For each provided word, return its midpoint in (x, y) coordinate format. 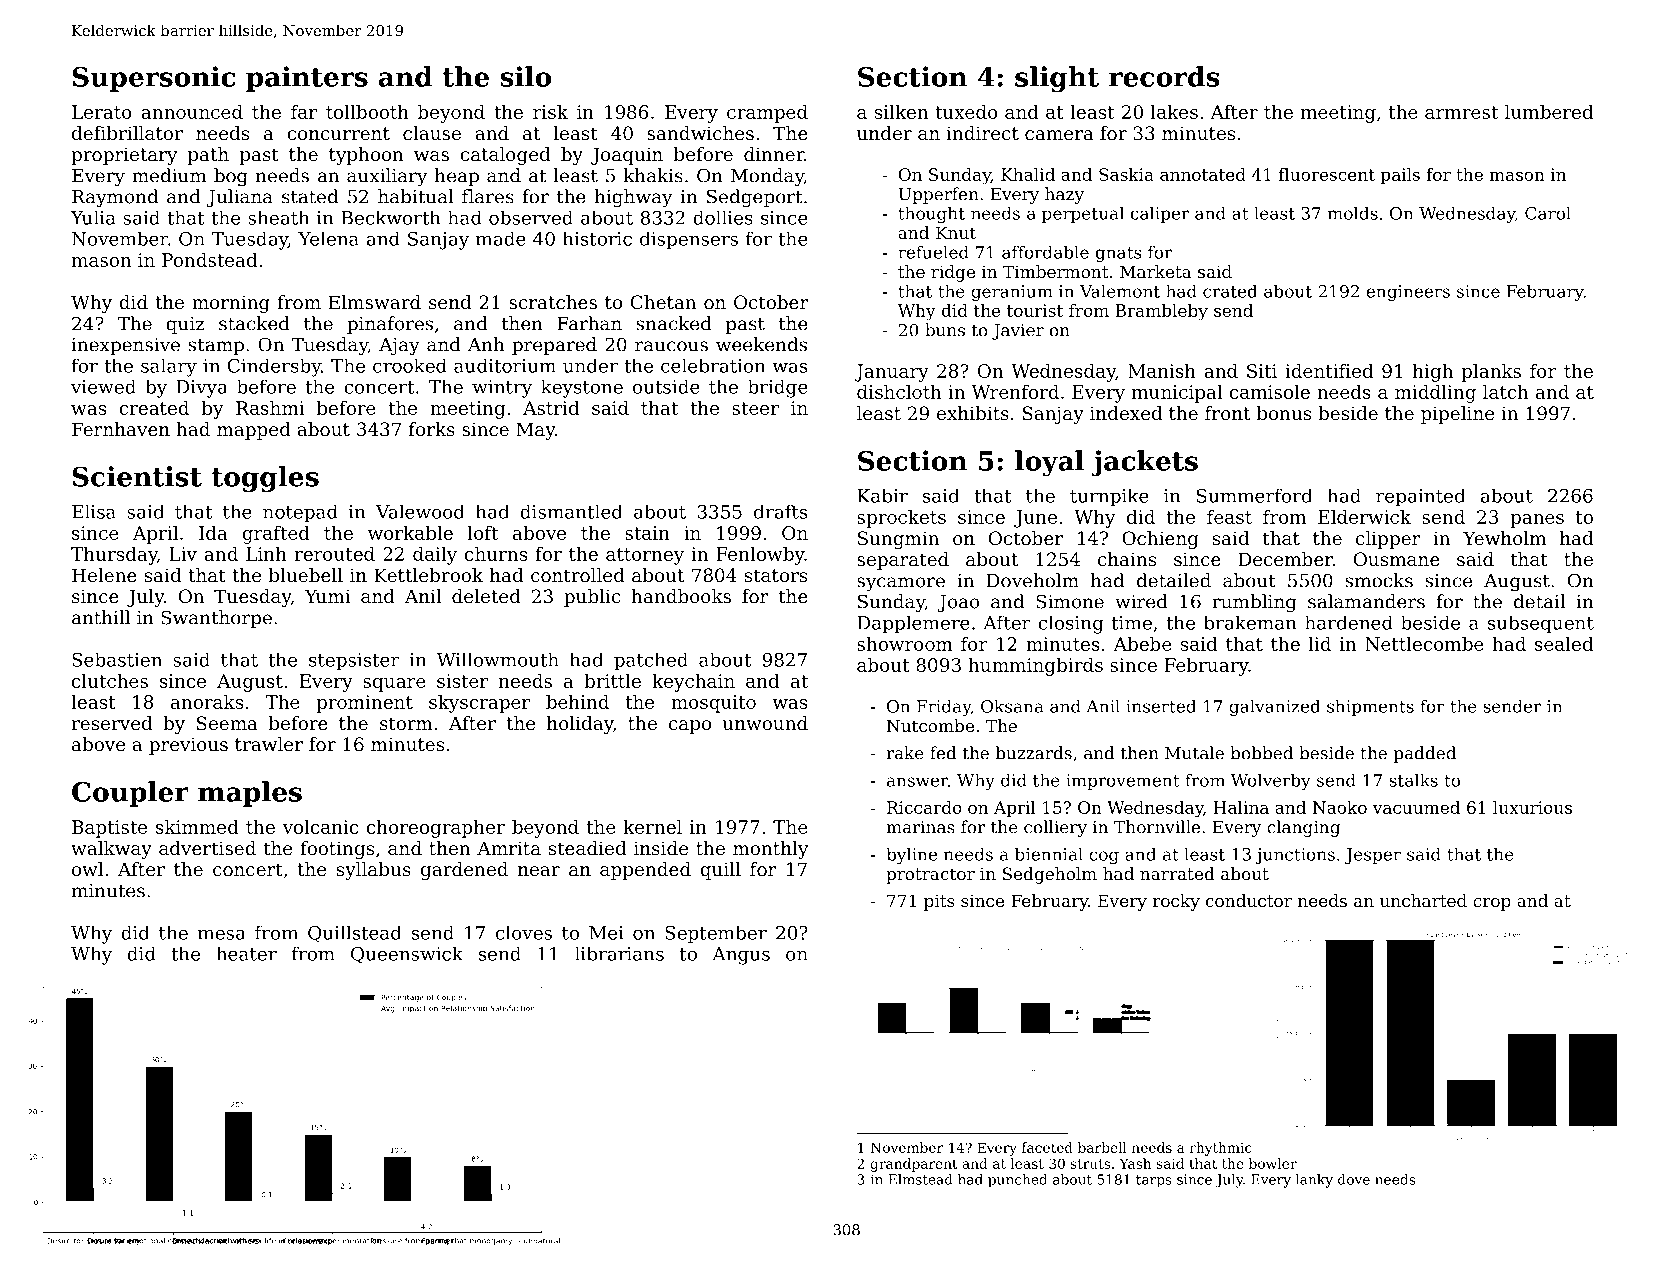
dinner (774, 154)
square (394, 685)
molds (1353, 213)
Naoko (1340, 807)
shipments (1370, 707)
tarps (1154, 1181)
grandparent (914, 1165)
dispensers (689, 240)
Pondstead (209, 260)
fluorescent (1327, 174)
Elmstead (920, 1179)
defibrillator (127, 133)
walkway (111, 850)
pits (939, 902)
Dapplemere (913, 624)
